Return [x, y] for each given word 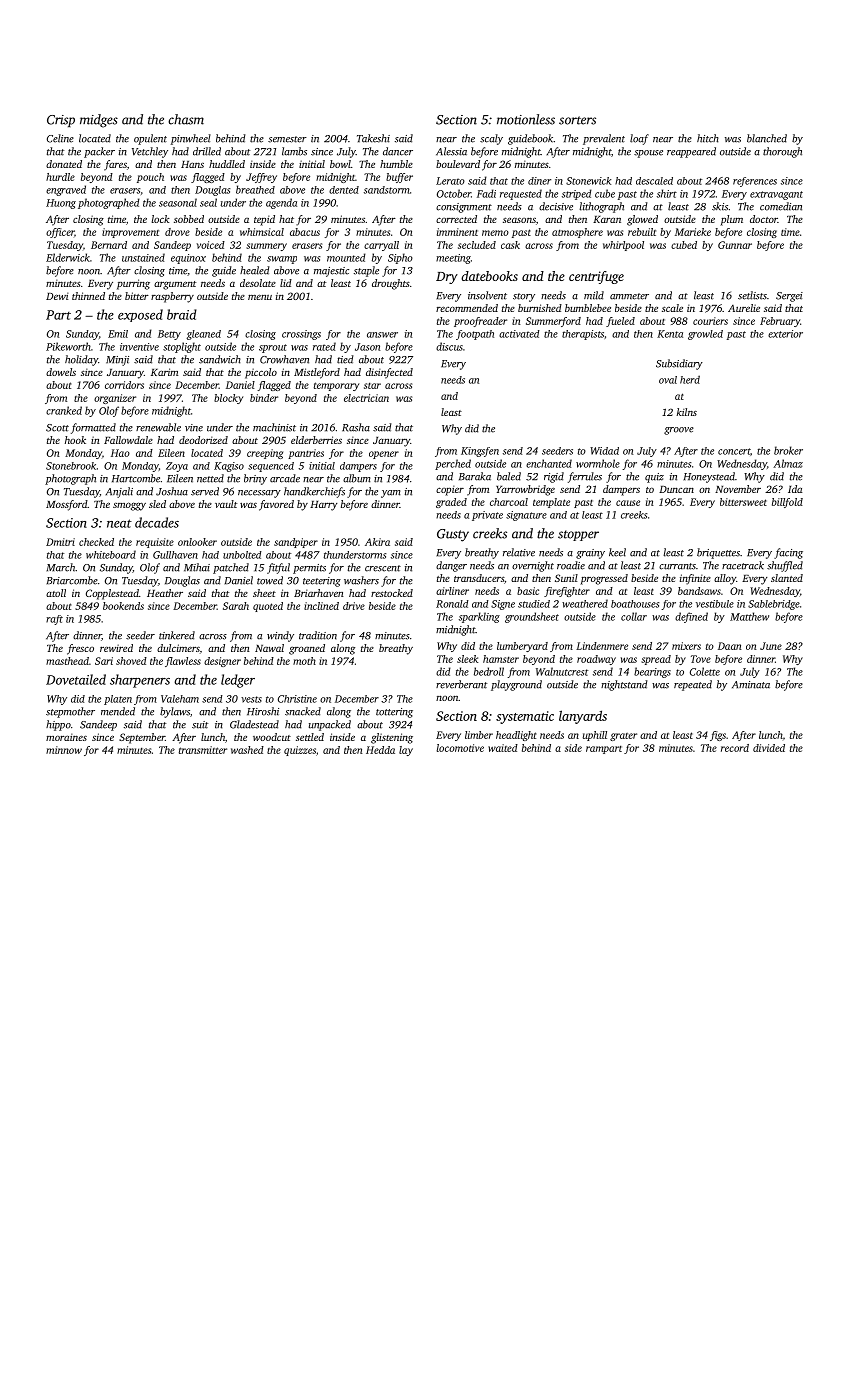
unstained [143, 257]
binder [264, 398]
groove [679, 431]
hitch [708, 138]
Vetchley [150, 152]
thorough [782, 152]
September [142, 738]
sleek [467, 659]
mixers [686, 646]
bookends [123, 606]
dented [344, 190]
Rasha [356, 427]
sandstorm [387, 190]
